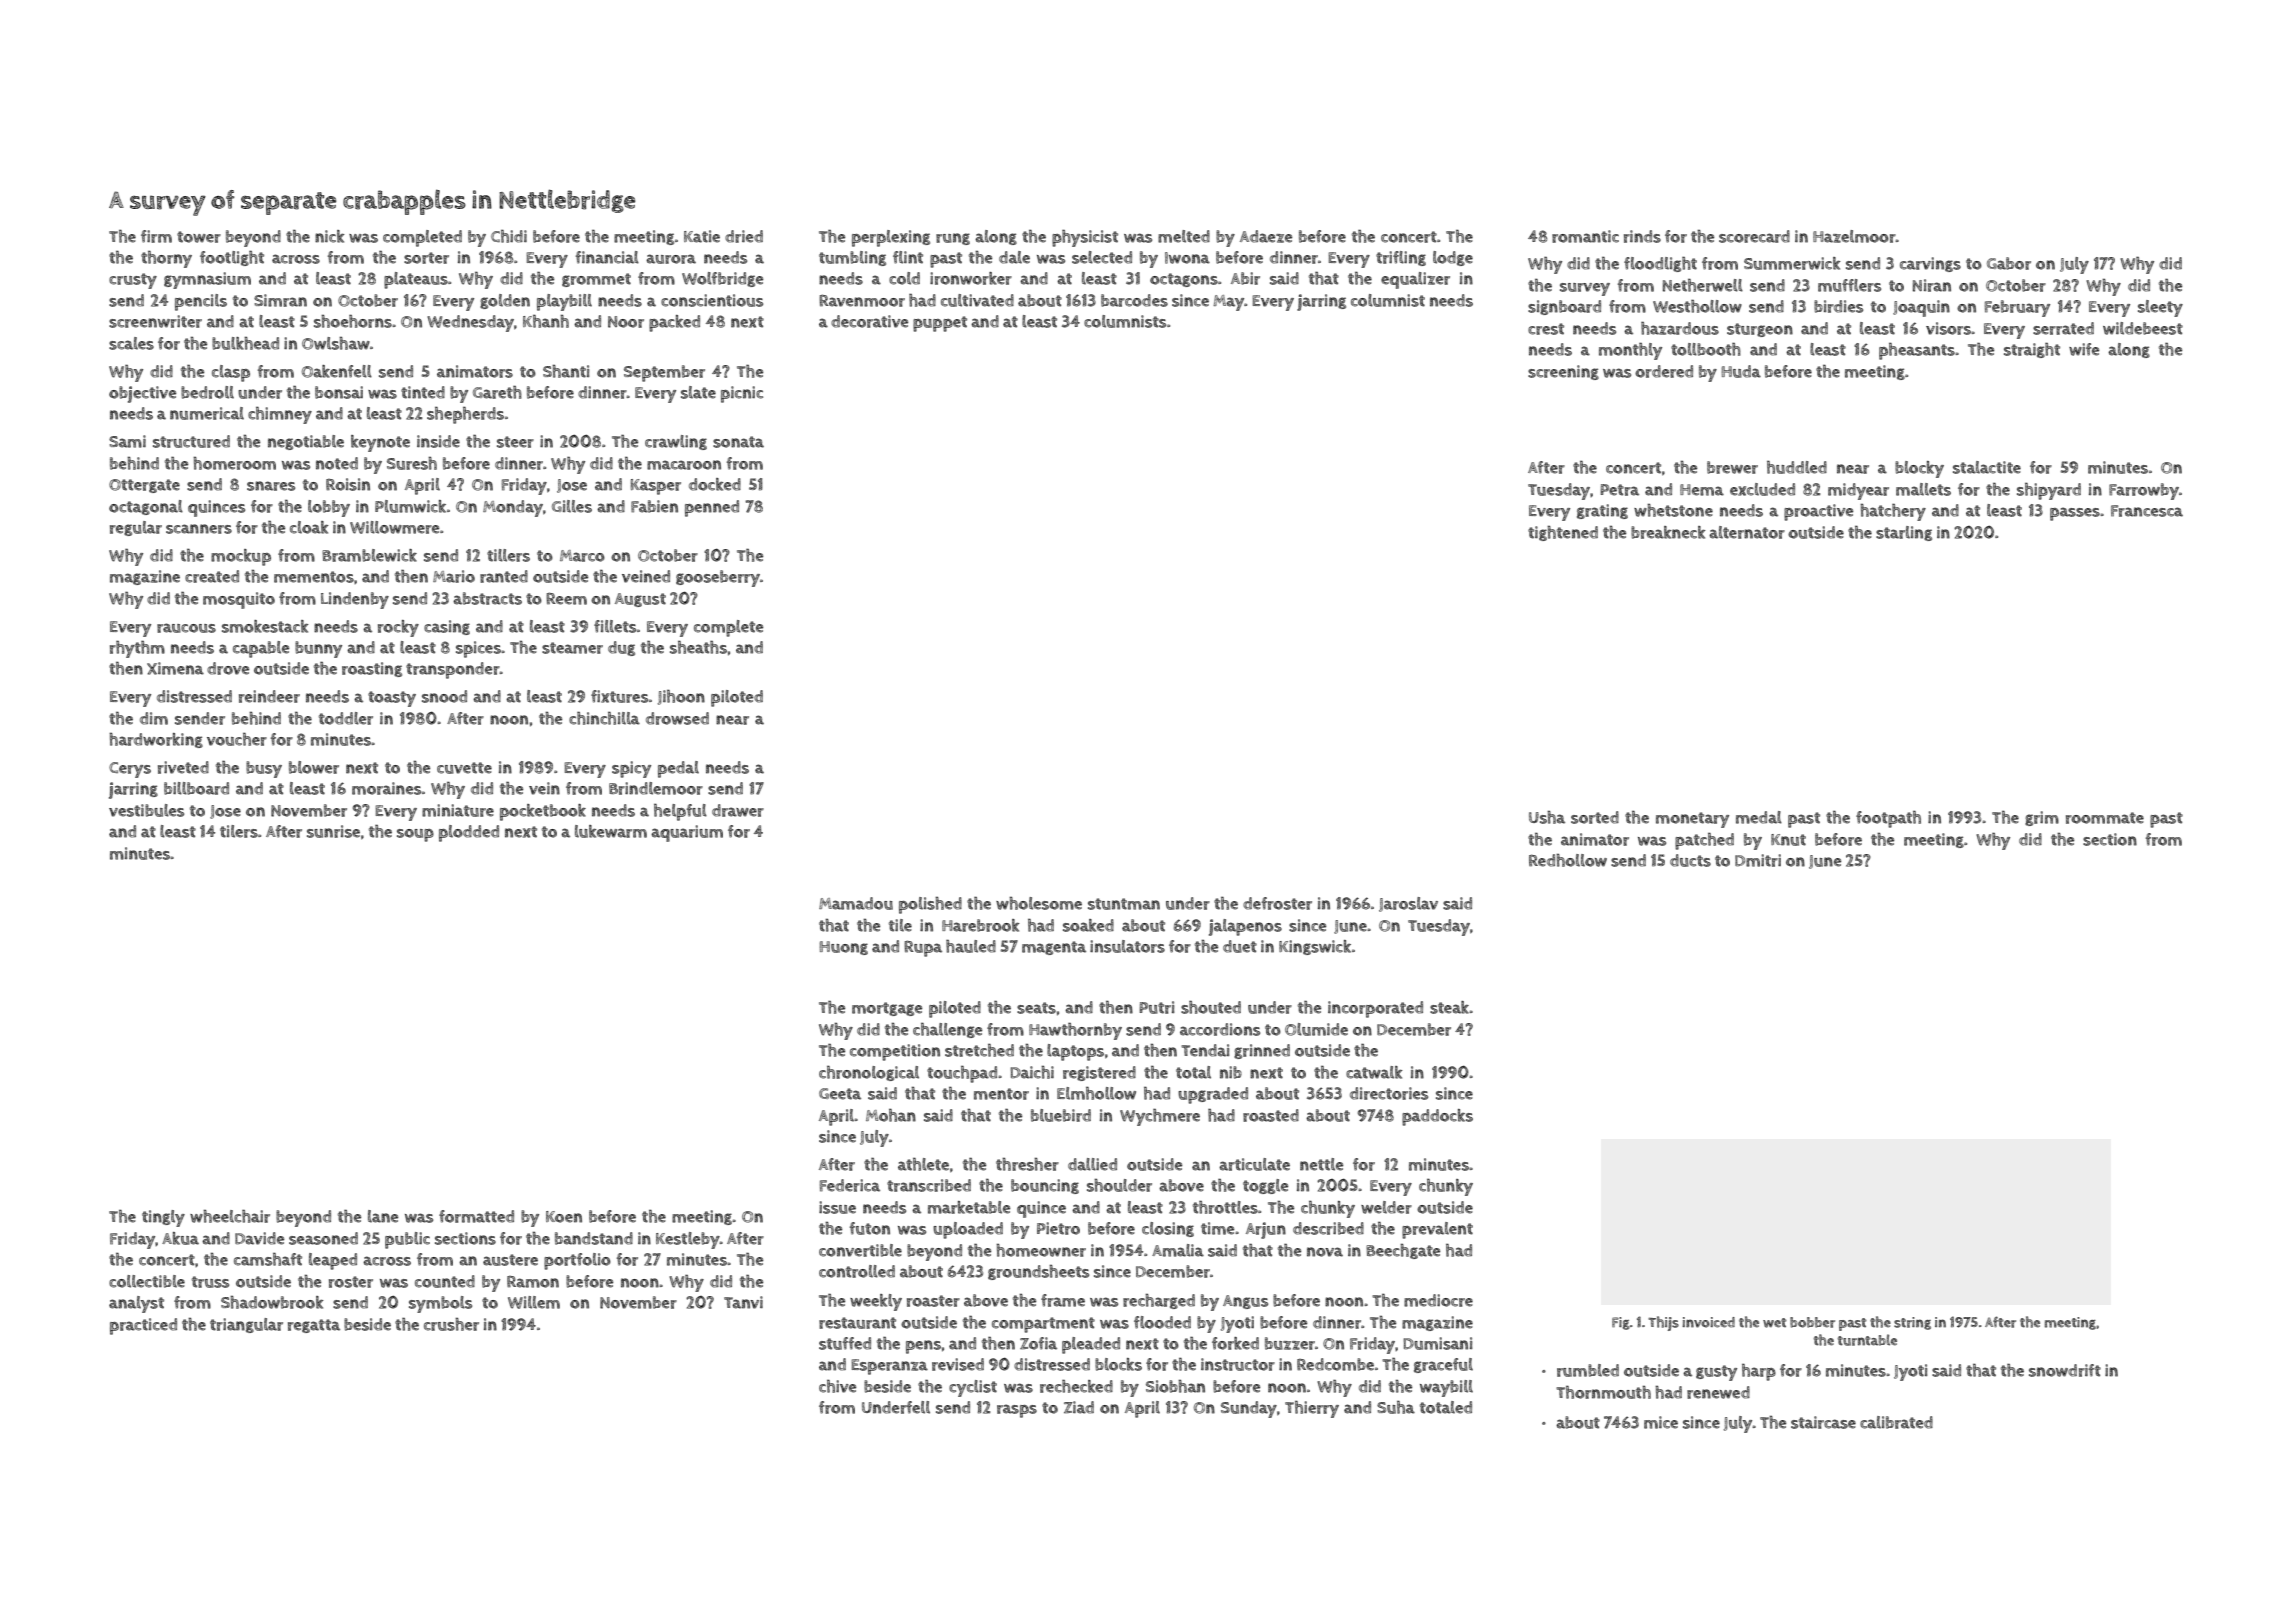 This screenshot has width=2292, height=1620. Describe the element at coordinates (2160, 308) in the screenshot. I see `sleety` at that location.
